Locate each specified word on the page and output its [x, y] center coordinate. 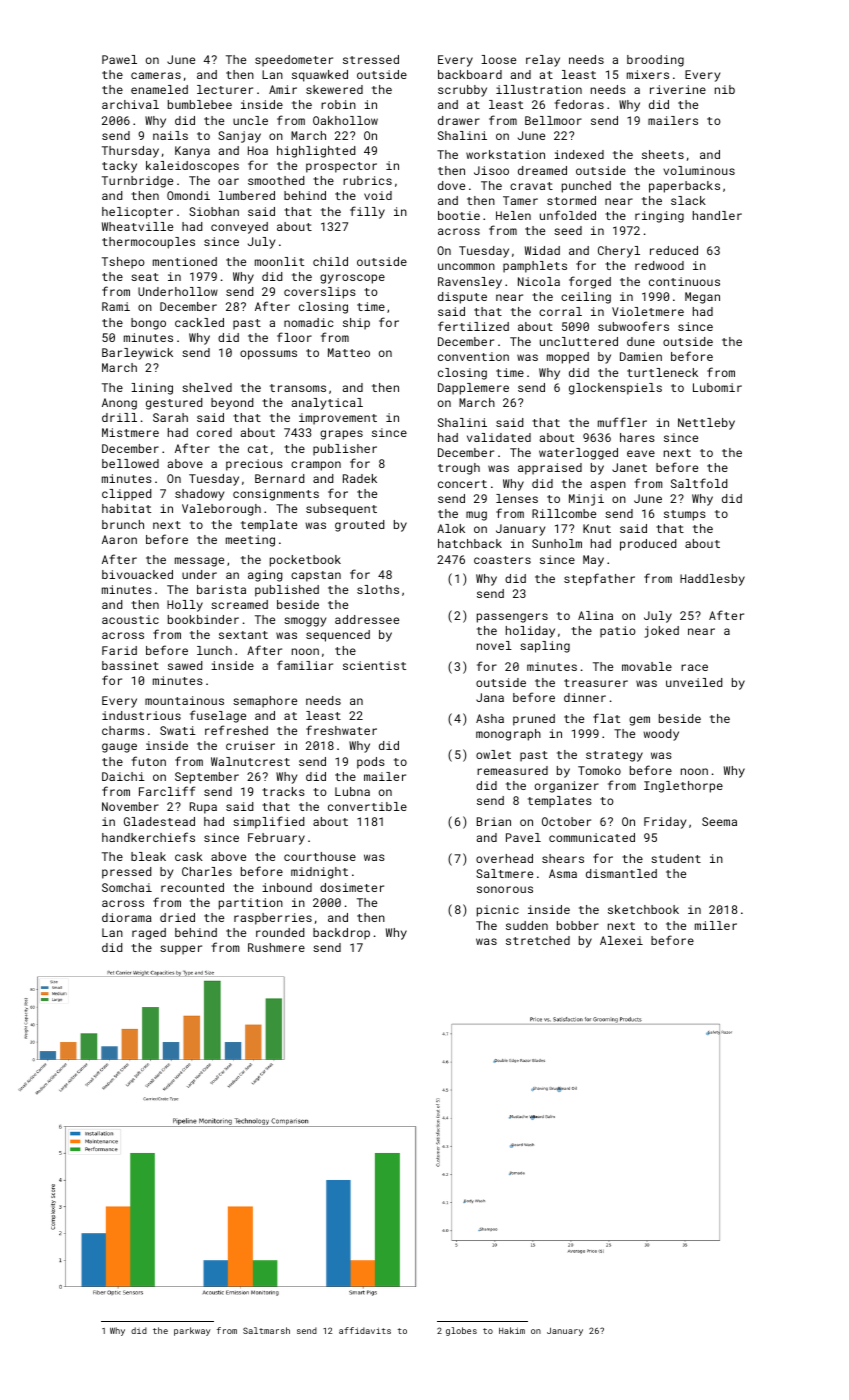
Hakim [512, 1330]
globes [461, 1331]
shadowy [199, 495]
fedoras [579, 104]
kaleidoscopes [192, 167]
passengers [512, 618]
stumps [685, 515]
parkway [192, 1331]
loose [498, 59]
